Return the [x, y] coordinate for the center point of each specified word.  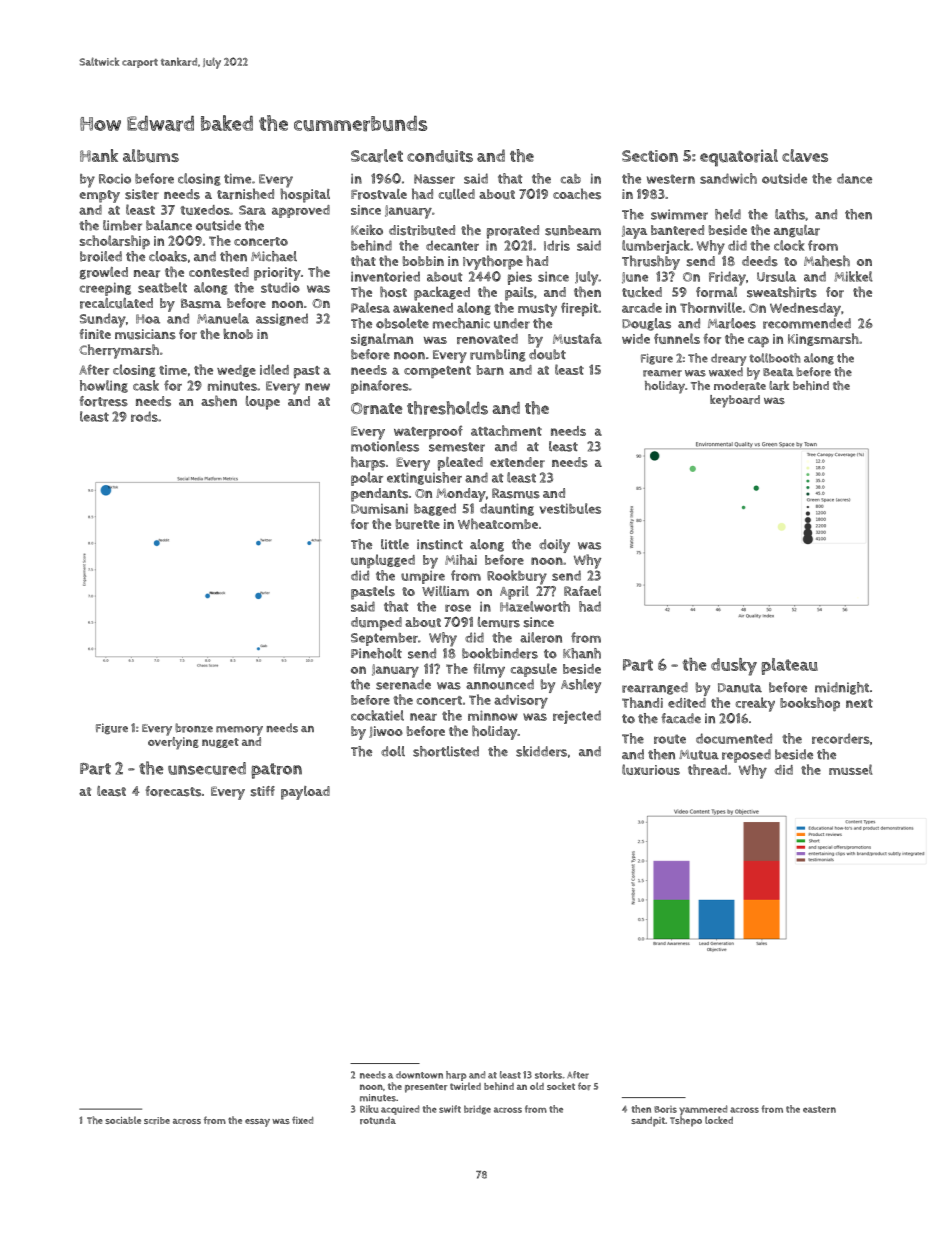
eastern [819, 1109]
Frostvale [379, 194]
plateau [789, 666]
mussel [851, 769]
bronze [194, 728]
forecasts [173, 791]
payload [305, 793]
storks [548, 1075]
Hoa [148, 319]
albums [151, 156]
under [512, 323]
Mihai [461, 559]
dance [854, 178]
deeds [760, 261]
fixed [302, 1120]
